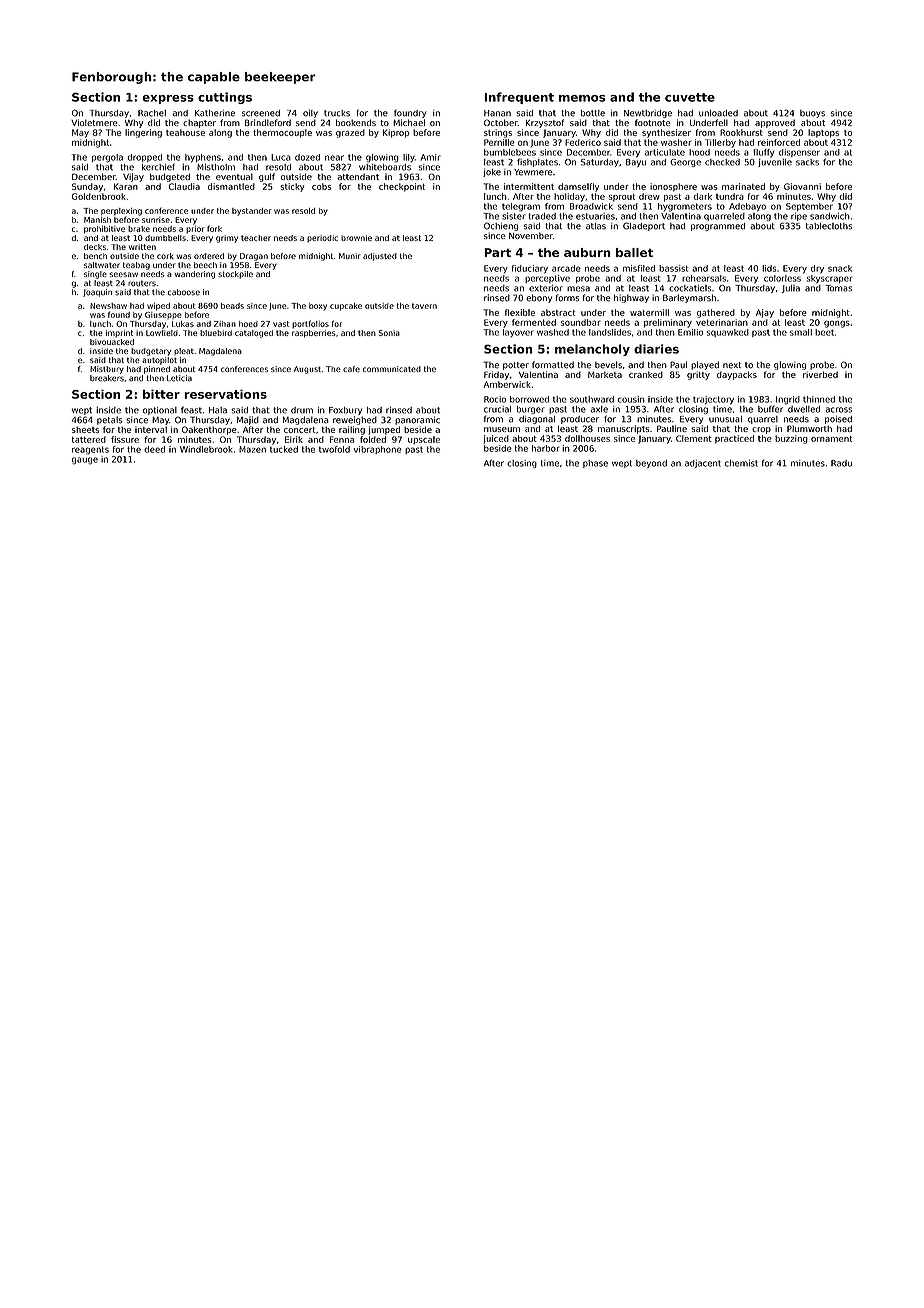 The height and width of the screenshot is (1308, 924). What do you see at coordinates (595, 464) in the screenshot?
I see `phase` at bounding box center [595, 464].
